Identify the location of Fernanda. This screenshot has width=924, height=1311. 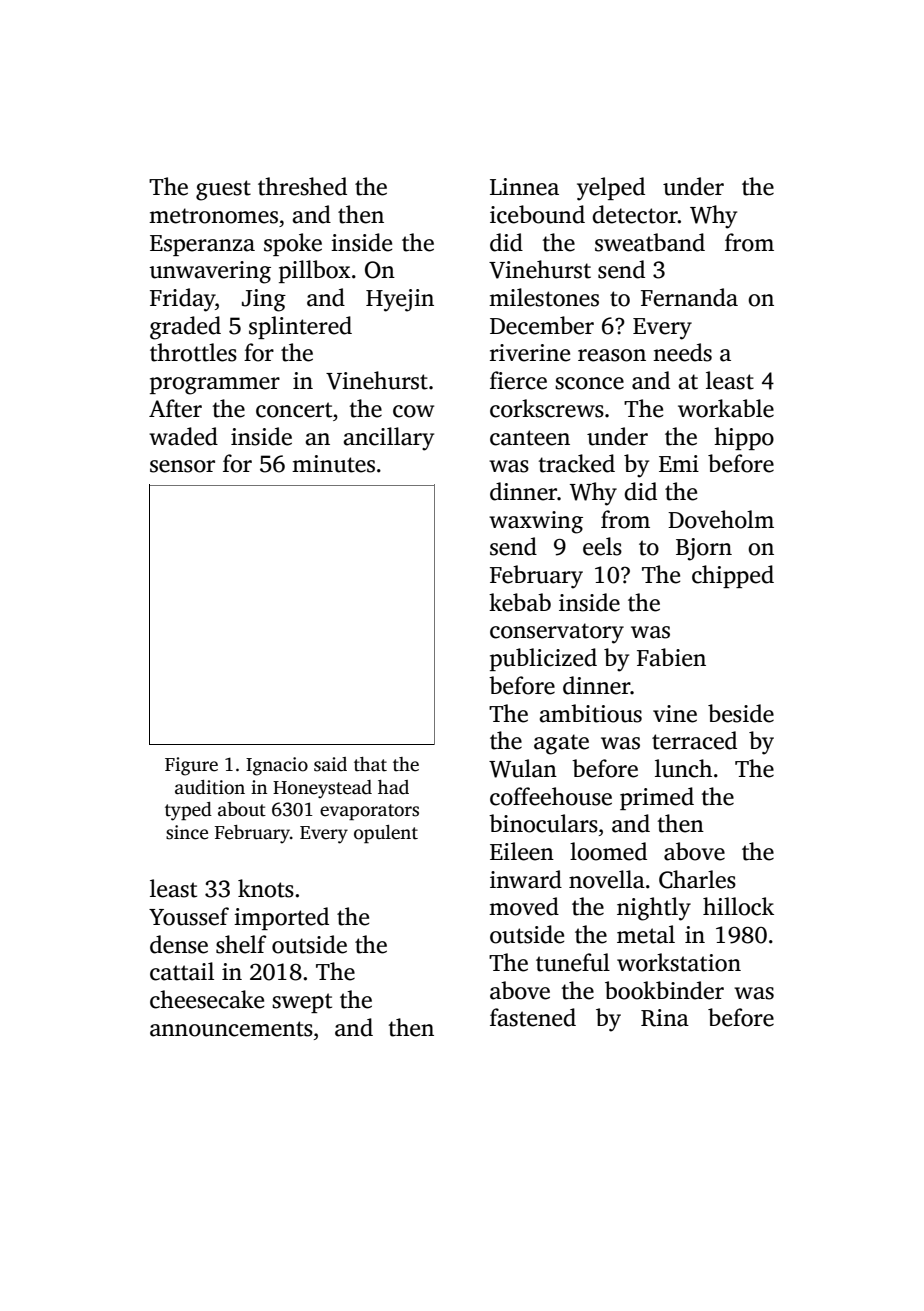
(689, 297).
